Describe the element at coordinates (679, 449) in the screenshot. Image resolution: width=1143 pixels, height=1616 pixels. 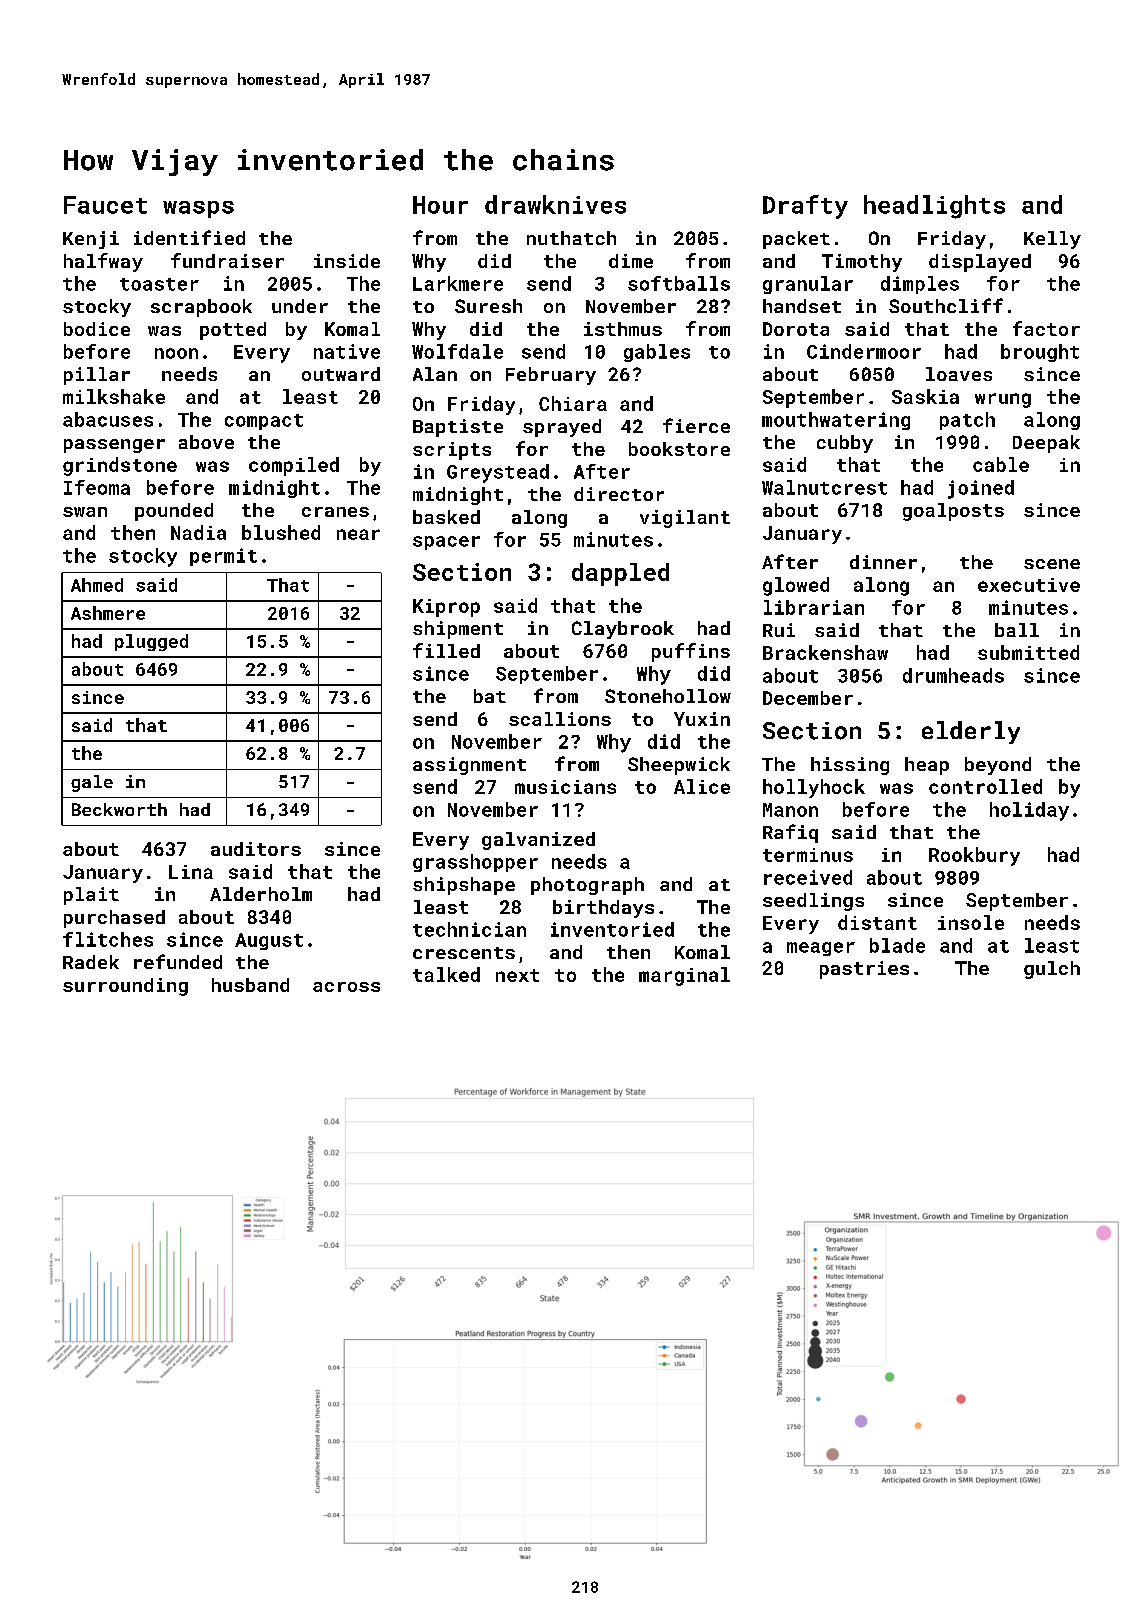
I see `bookstore` at that location.
